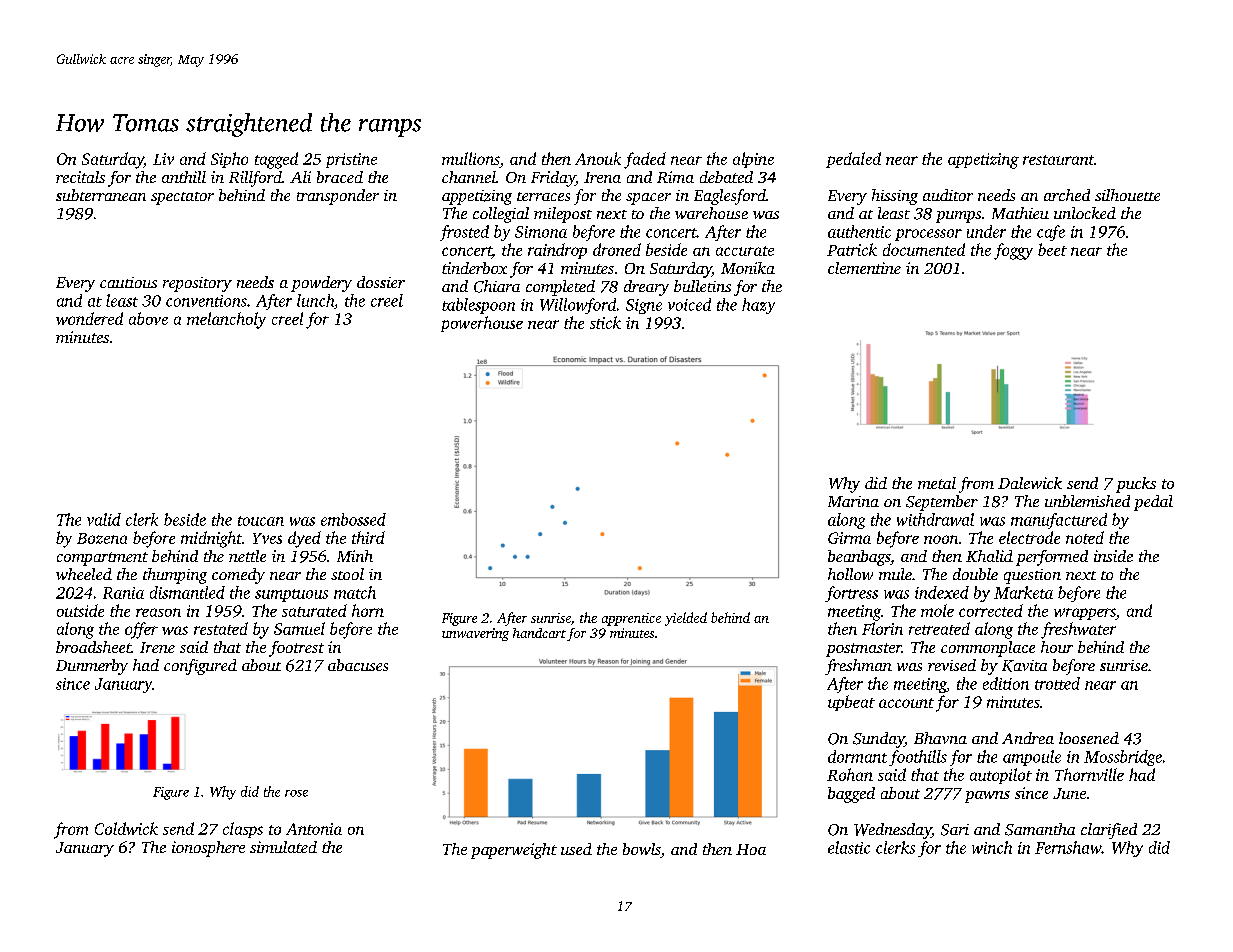  Describe the element at coordinates (80, 177) in the image. I see `recitals` at that location.
